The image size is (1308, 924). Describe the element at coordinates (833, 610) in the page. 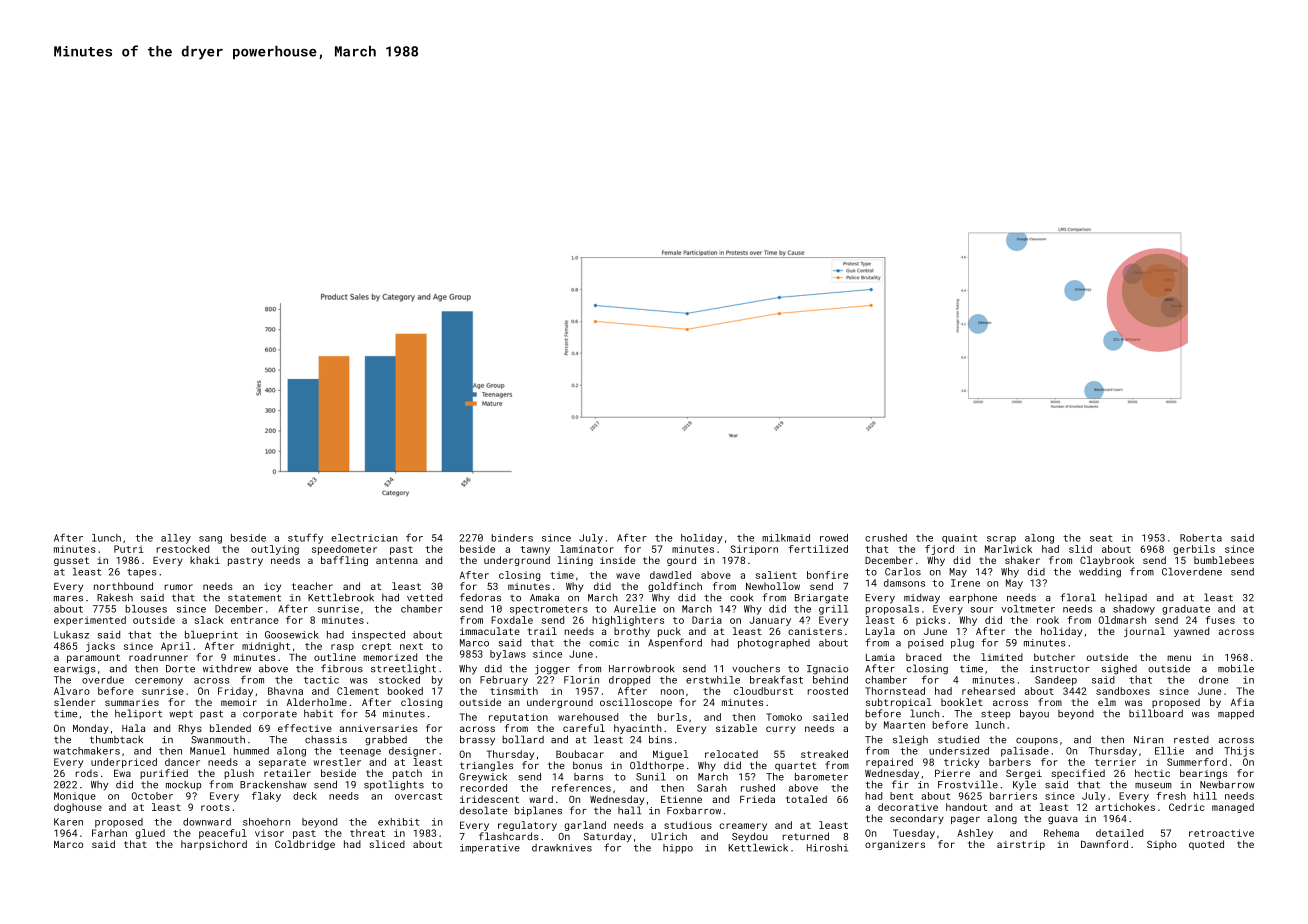

I see `grill` at that location.
